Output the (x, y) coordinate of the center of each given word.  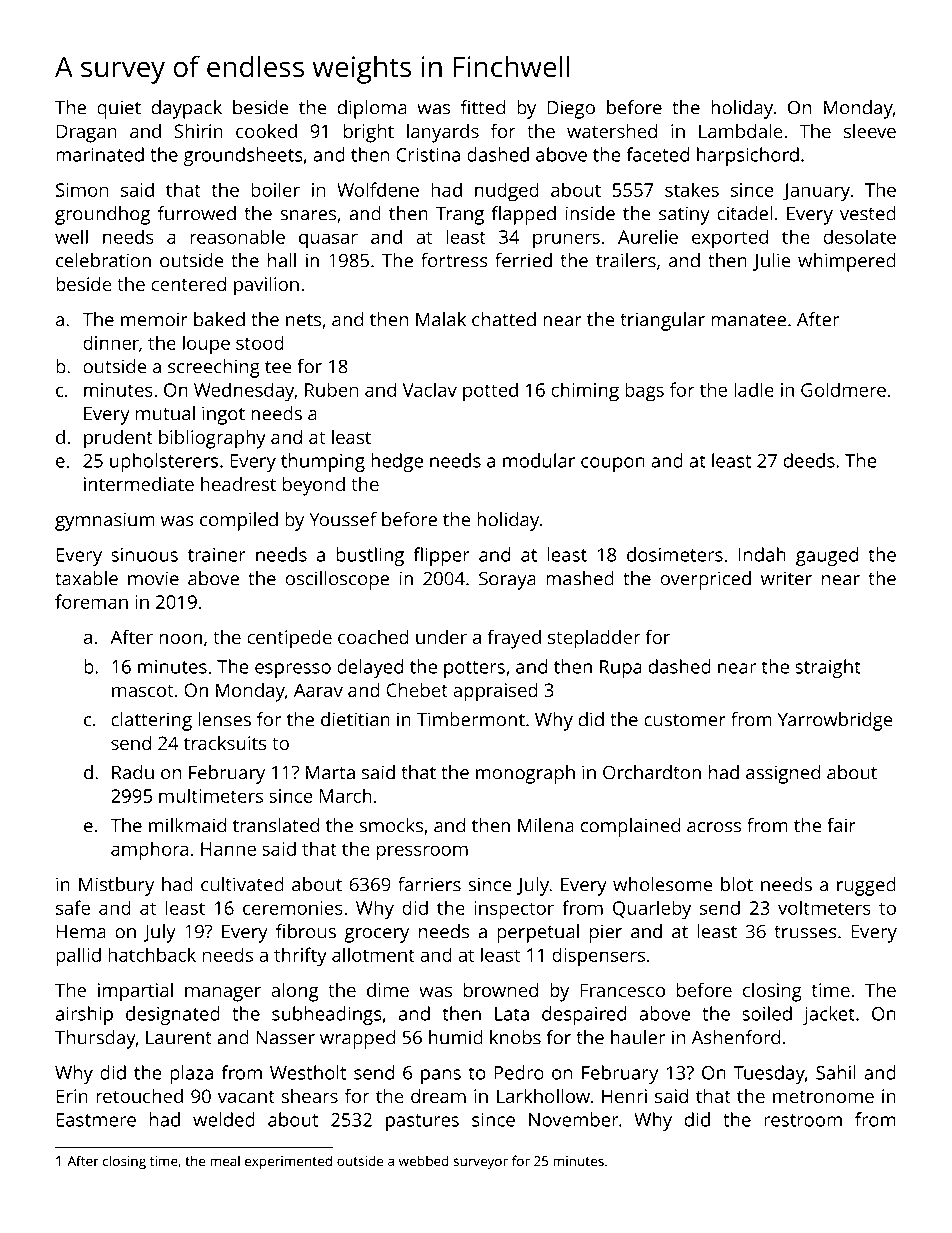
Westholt (308, 1072)
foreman (91, 601)
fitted (483, 107)
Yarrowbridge (835, 721)
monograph (525, 774)
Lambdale (741, 131)
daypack (187, 109)
